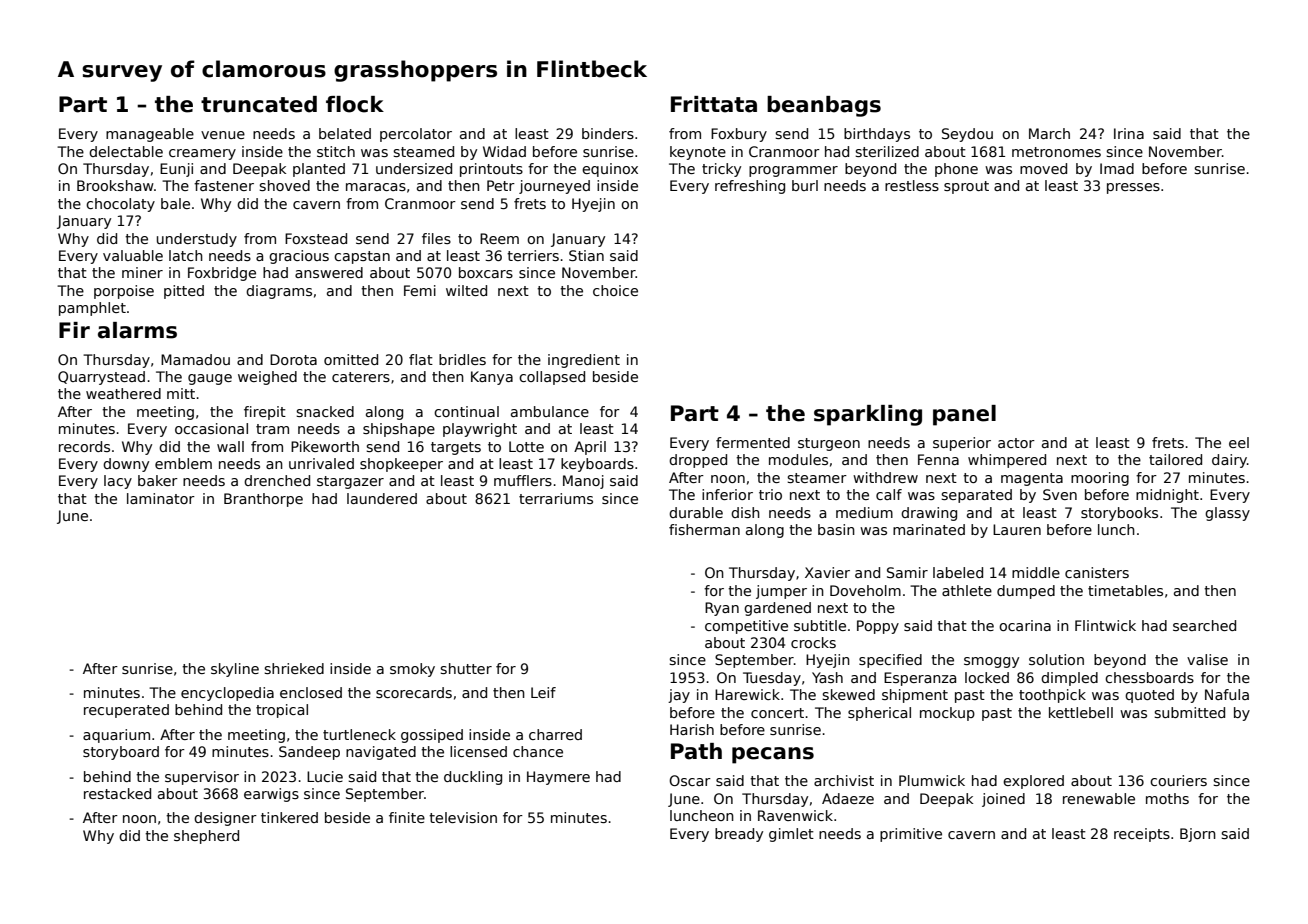  What do you see at coordinates (463, 817) in the screenshot?
I see `television` at bounding box center [463, 817].
